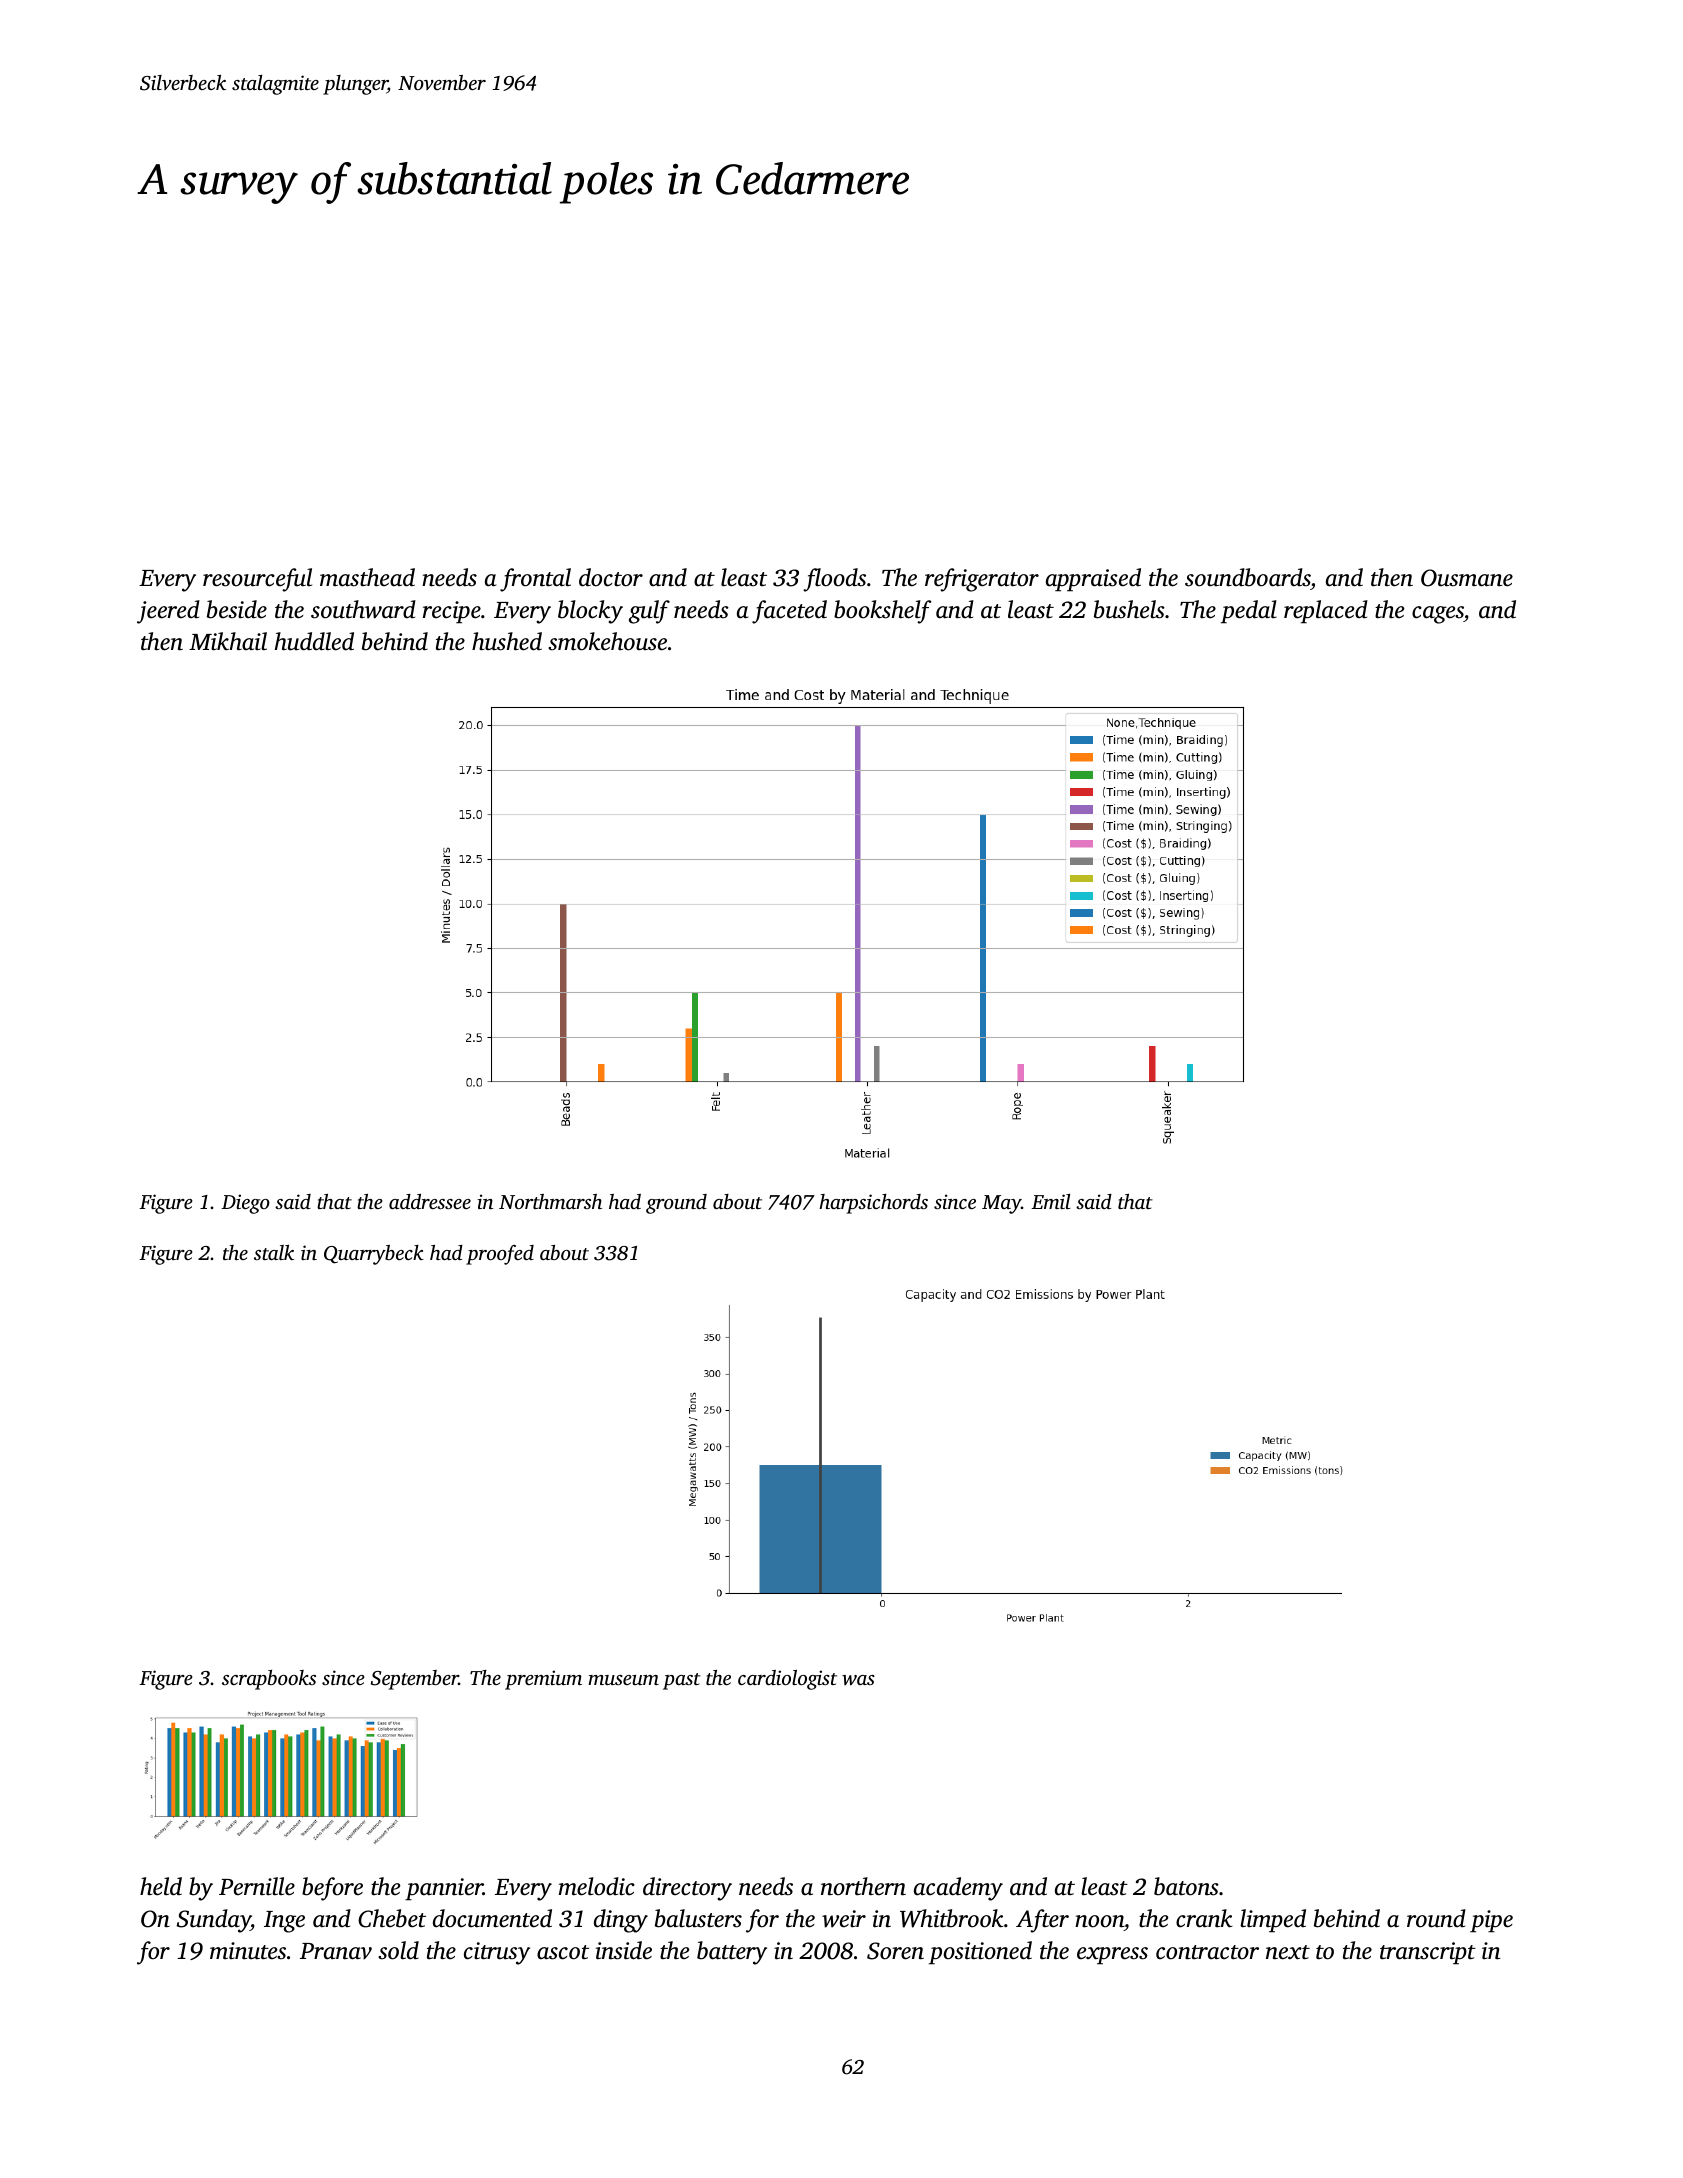  I want to click on Northmarsh, so click(550, 1201).
